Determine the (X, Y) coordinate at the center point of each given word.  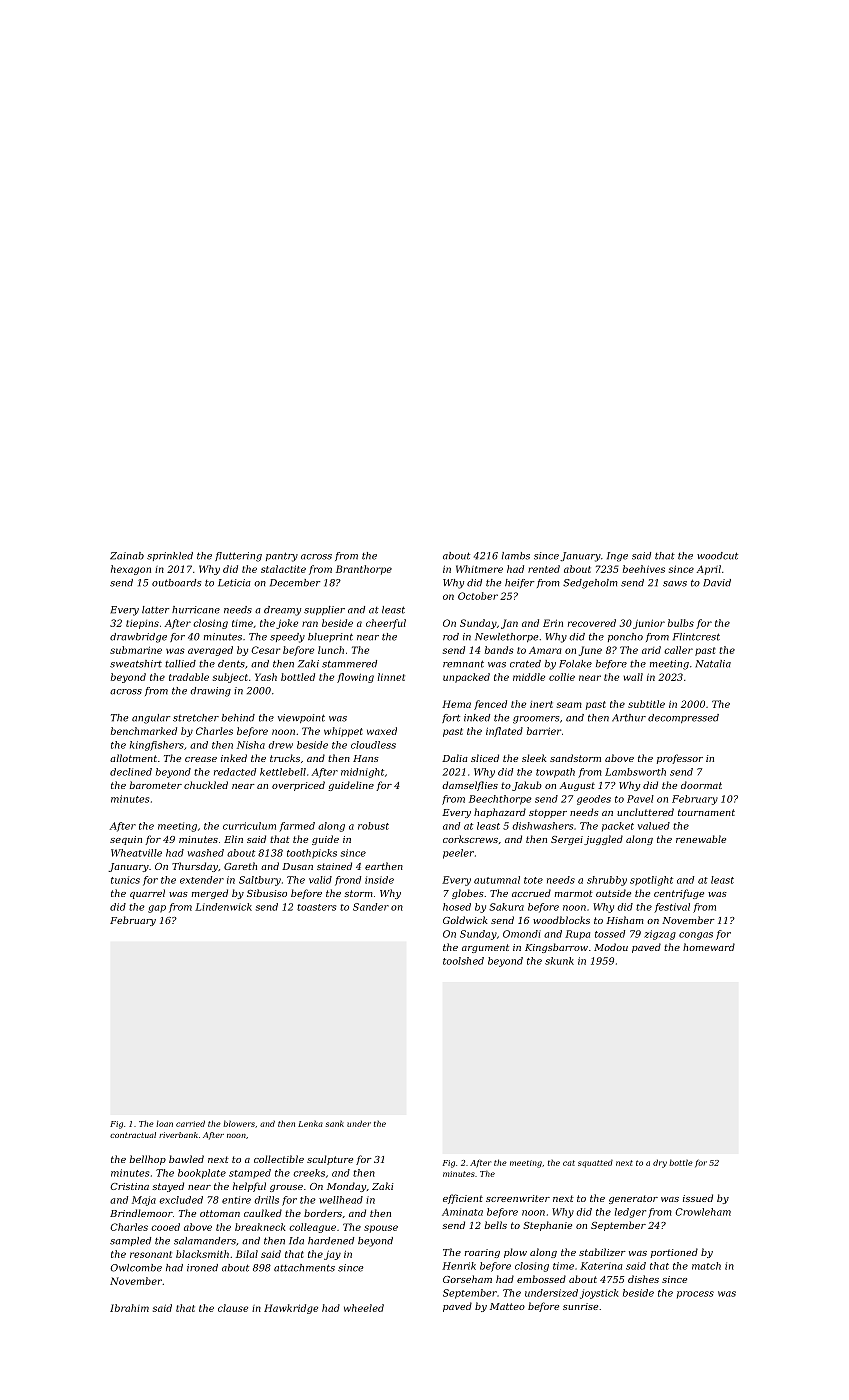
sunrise (580, 1306)
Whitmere (479, 569)
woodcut (717, 556)
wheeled (364, 1308)
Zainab (127, 556)
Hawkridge (291, 1309)
